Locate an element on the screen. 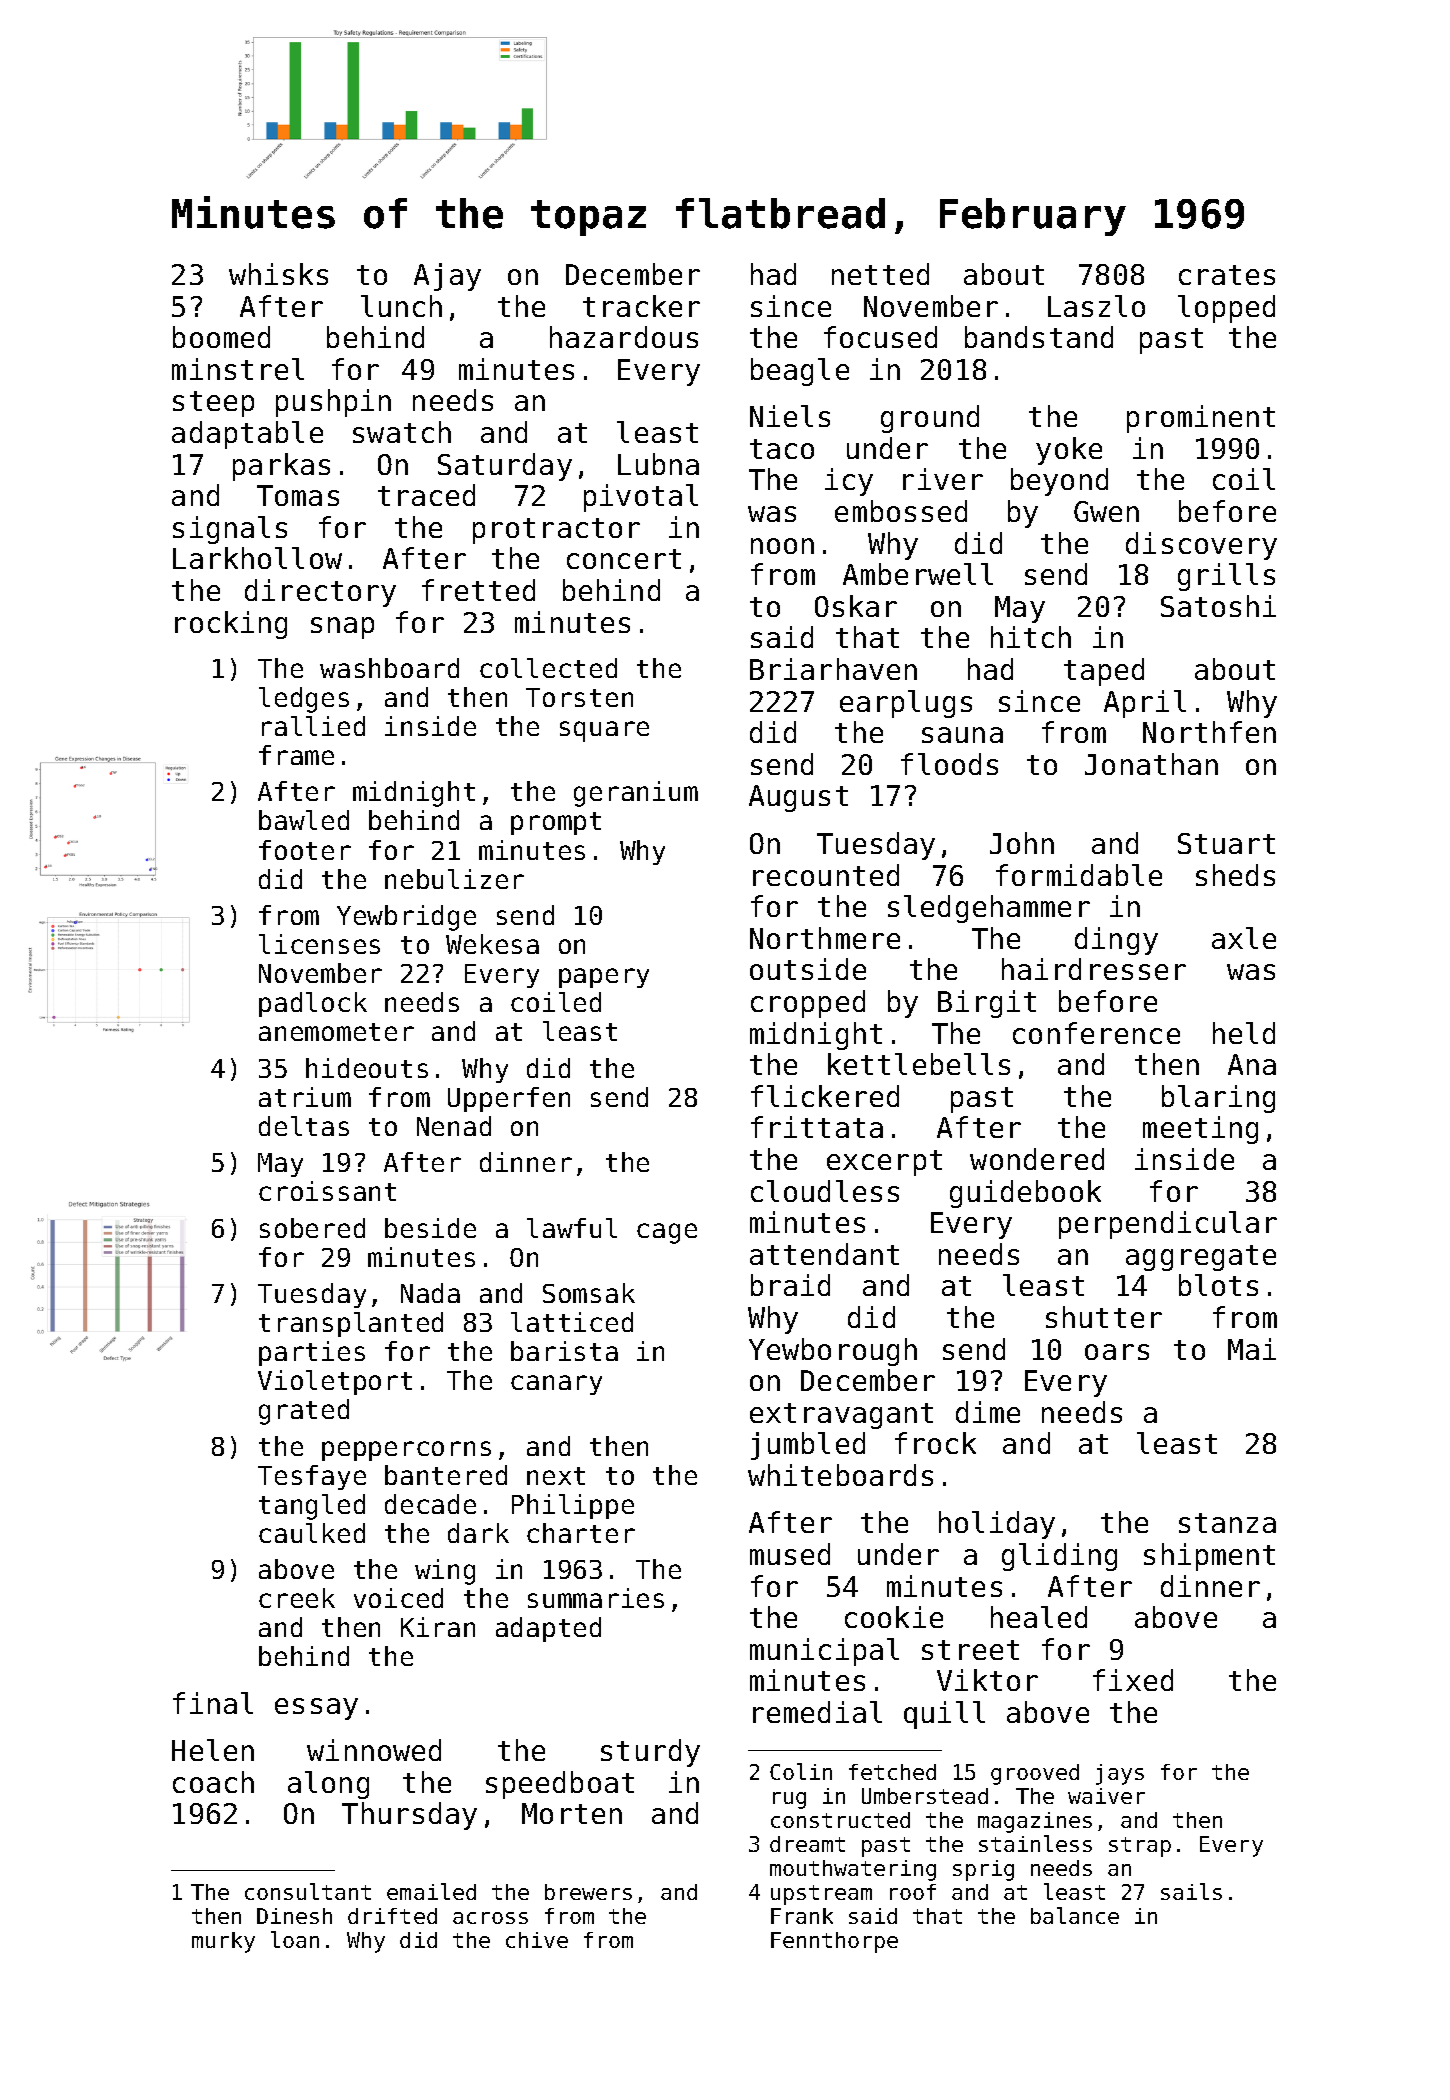 The height and width of the screenshot is (2100, 1450). pushpin is located at coordinates (333, 403).
